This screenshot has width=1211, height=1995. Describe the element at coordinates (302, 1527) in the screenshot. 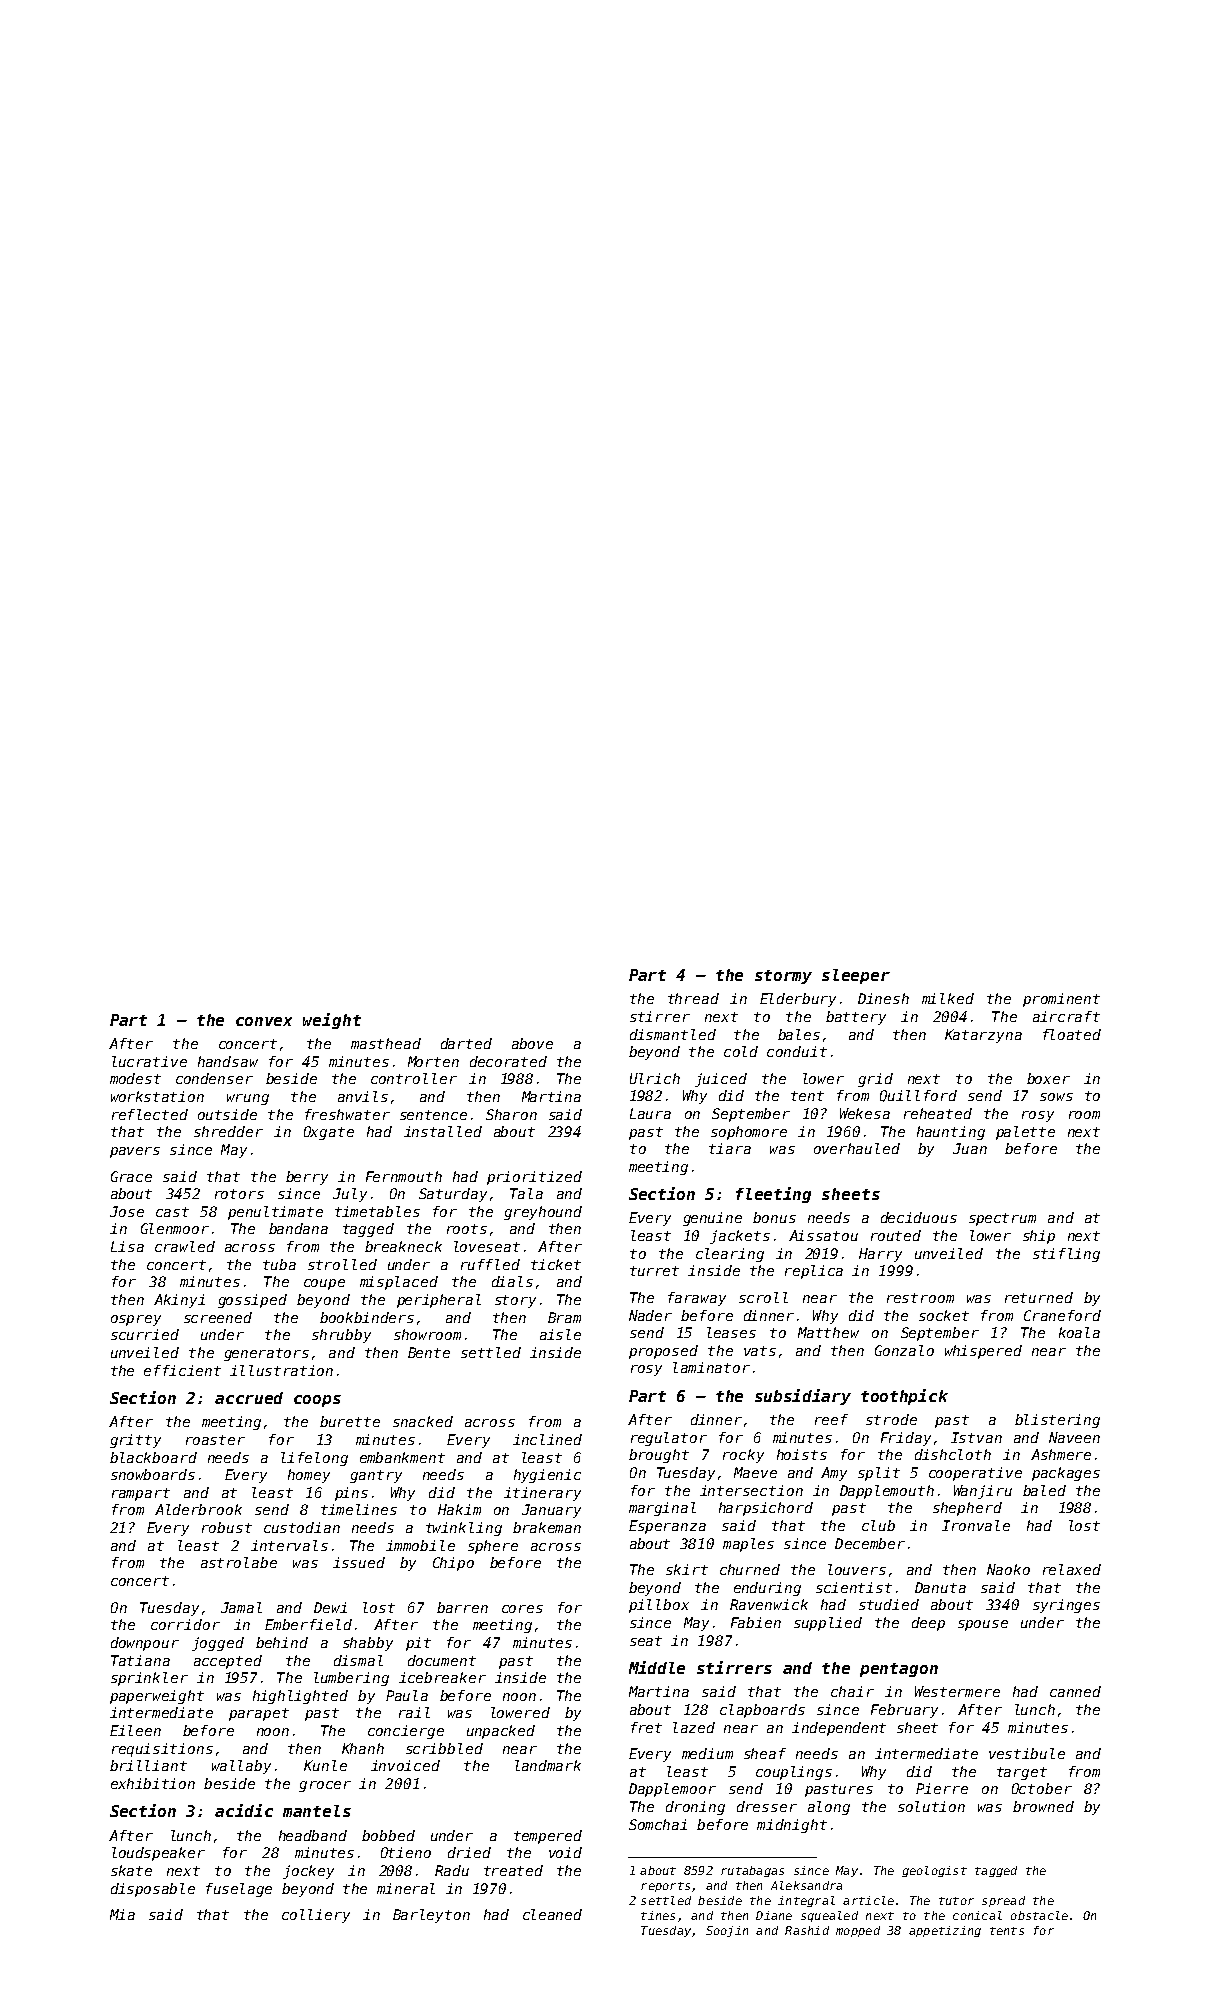

I see `custodian` at that location.
